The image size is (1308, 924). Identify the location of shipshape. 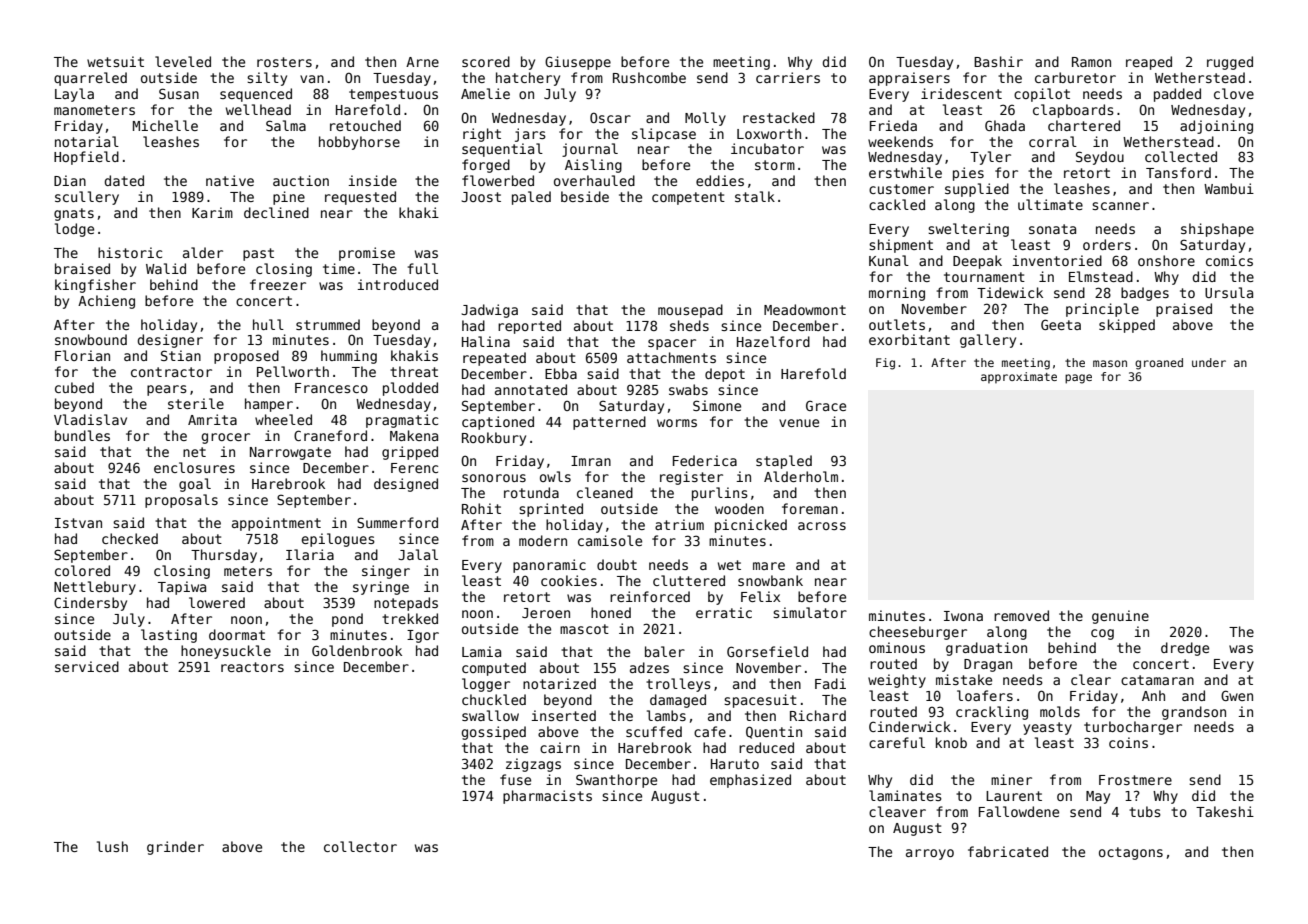
(1217, 230).
